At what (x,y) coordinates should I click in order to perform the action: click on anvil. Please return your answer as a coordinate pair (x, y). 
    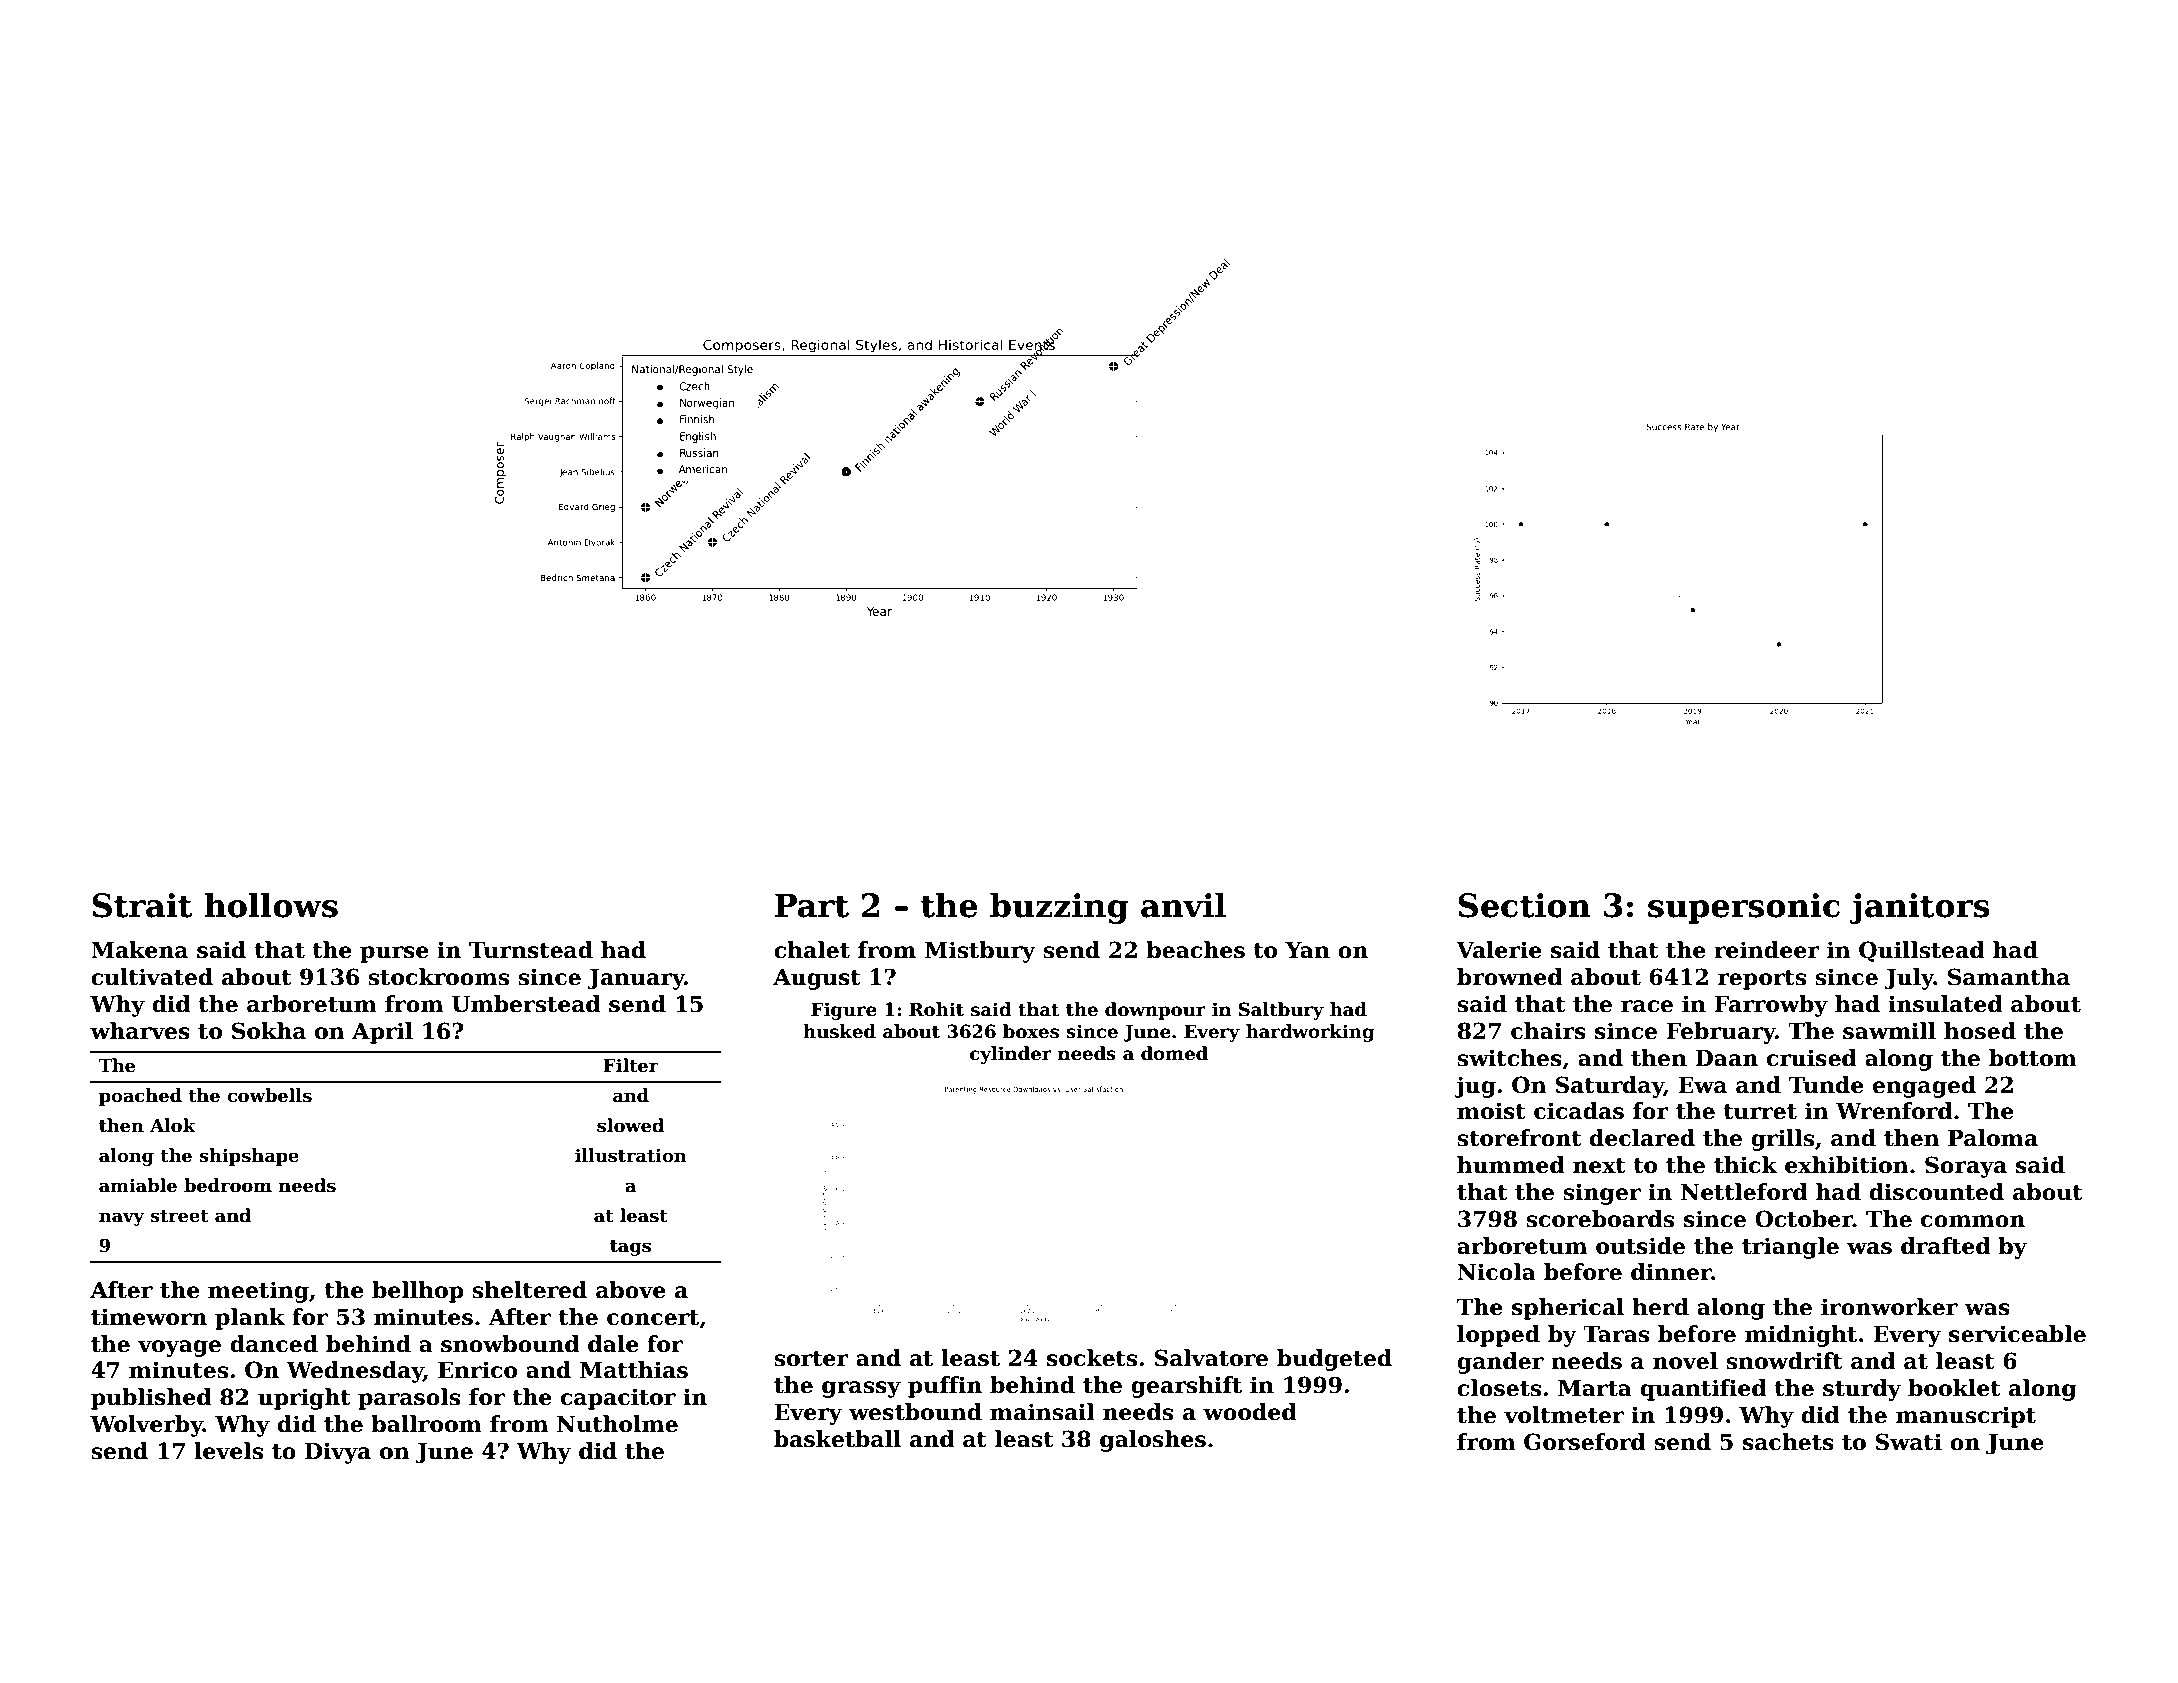
    Looking at the image, I should click on (1183, 905).
